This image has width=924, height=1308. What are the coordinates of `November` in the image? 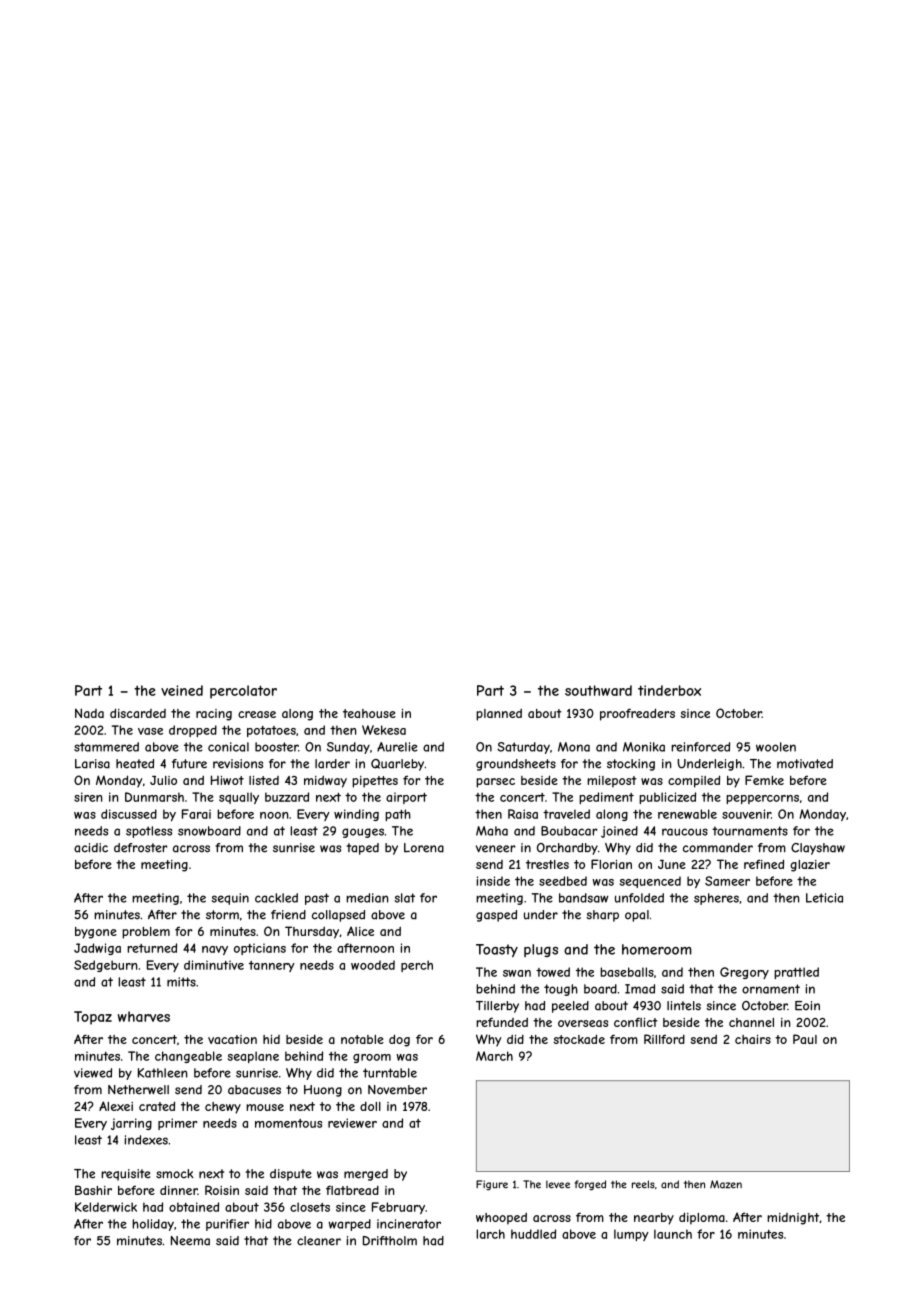 It's located at (397, 1090).
